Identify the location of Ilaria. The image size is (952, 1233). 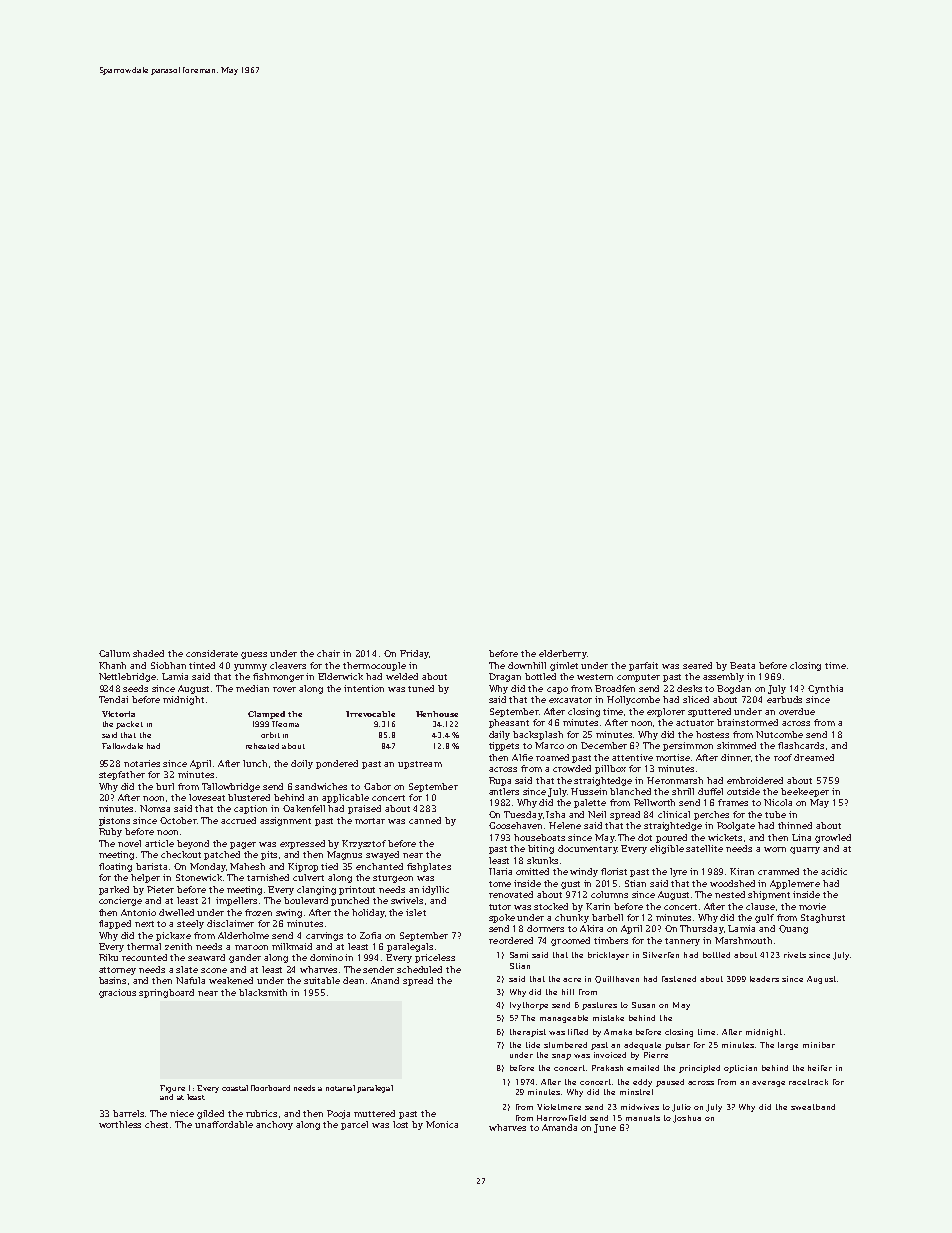
(500, 871).
